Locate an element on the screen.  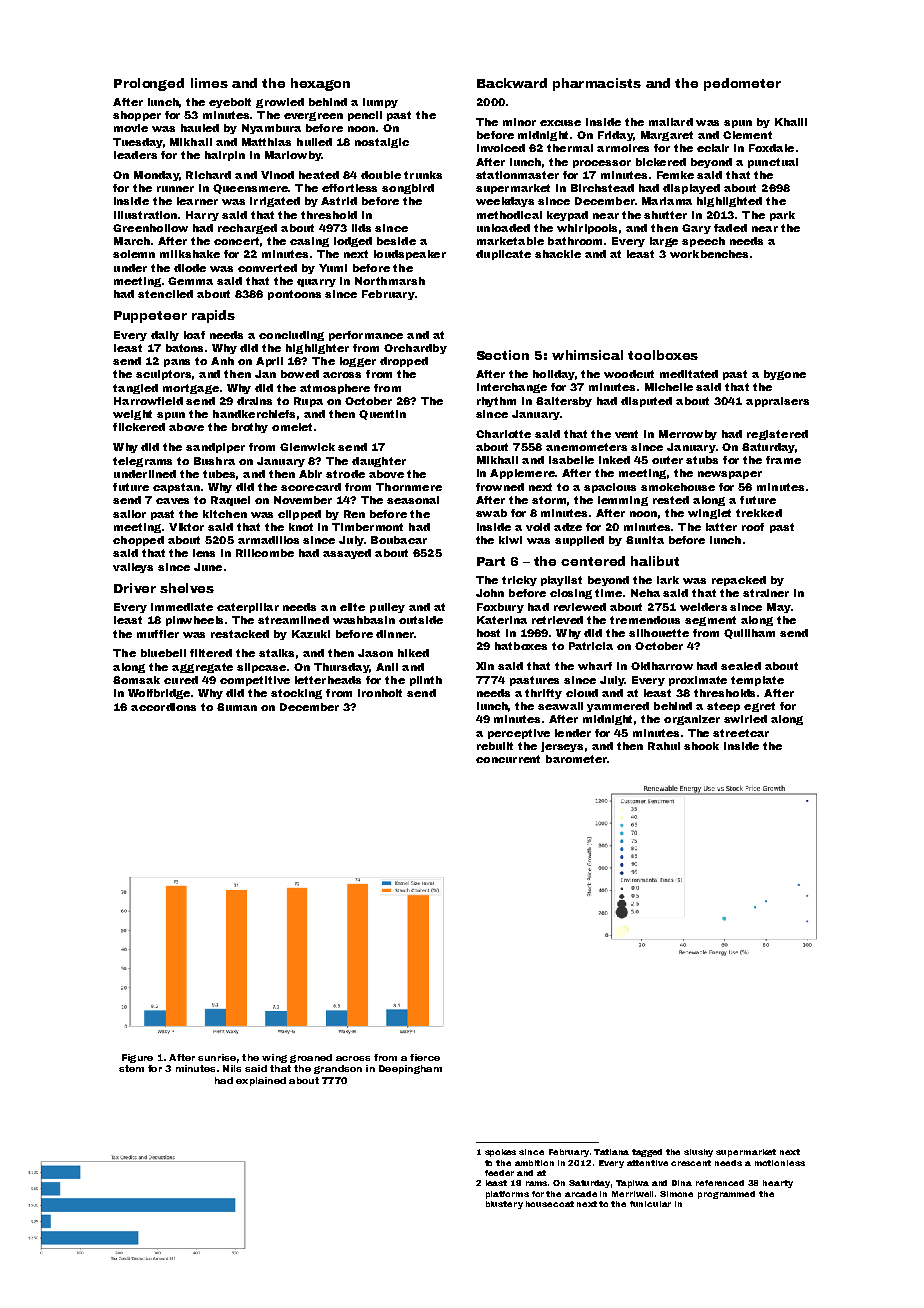
shackle is located at coordinates (558, 254).
